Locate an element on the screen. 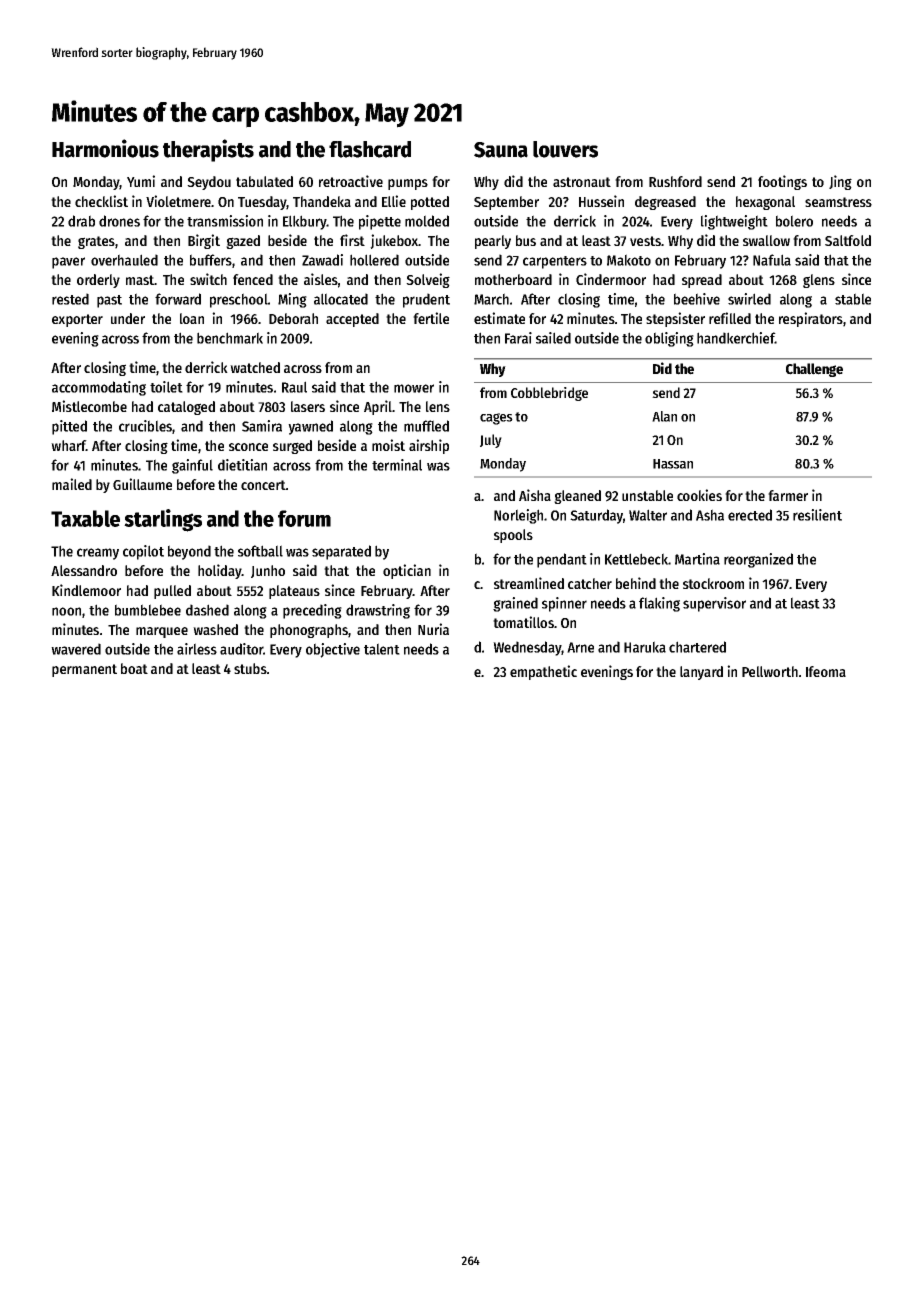 The width and height of the screenshot is (924, 1308). auditor is located at coordinates (242, 649).
